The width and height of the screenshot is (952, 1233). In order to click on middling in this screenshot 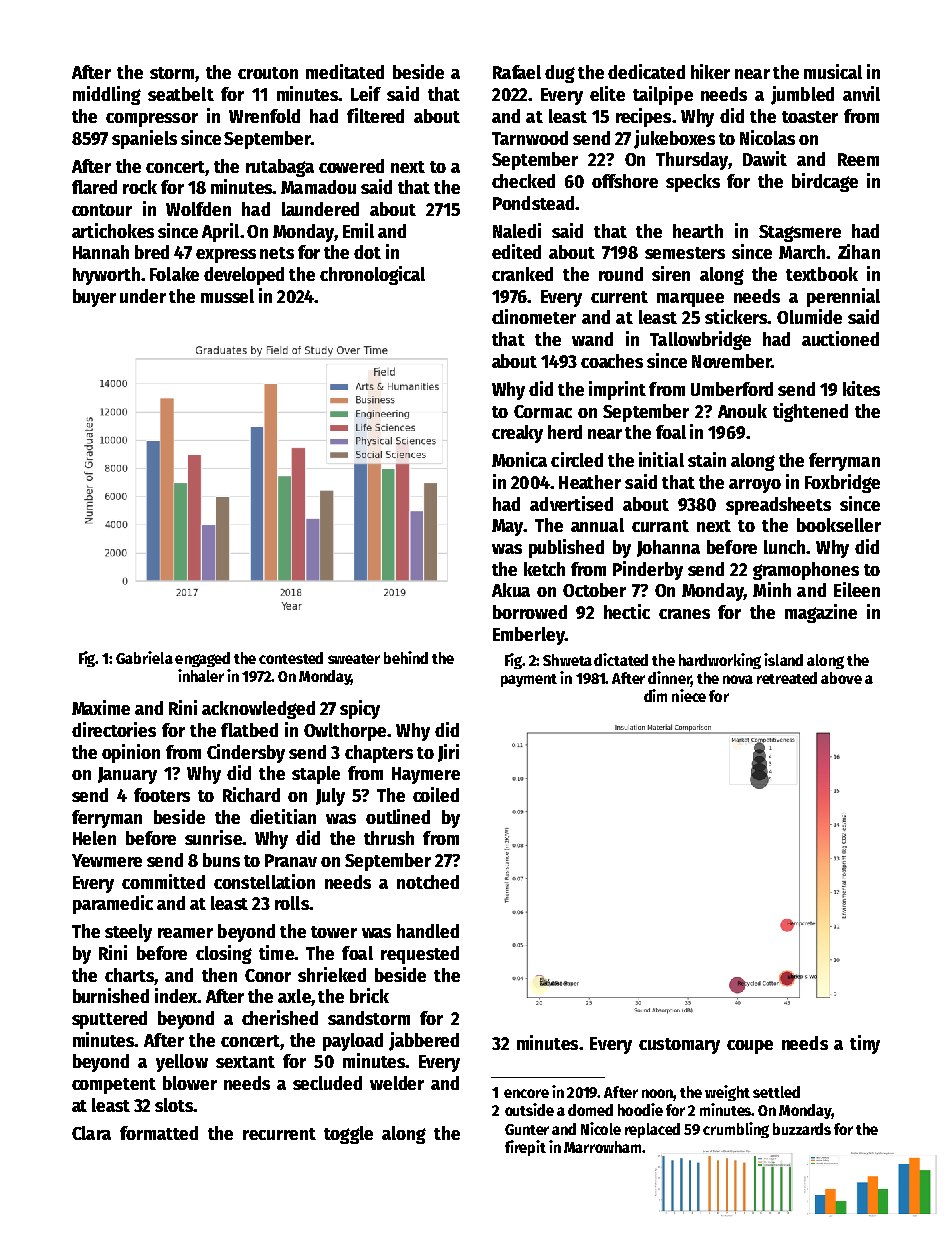, I will do `click(107, 95)`.
